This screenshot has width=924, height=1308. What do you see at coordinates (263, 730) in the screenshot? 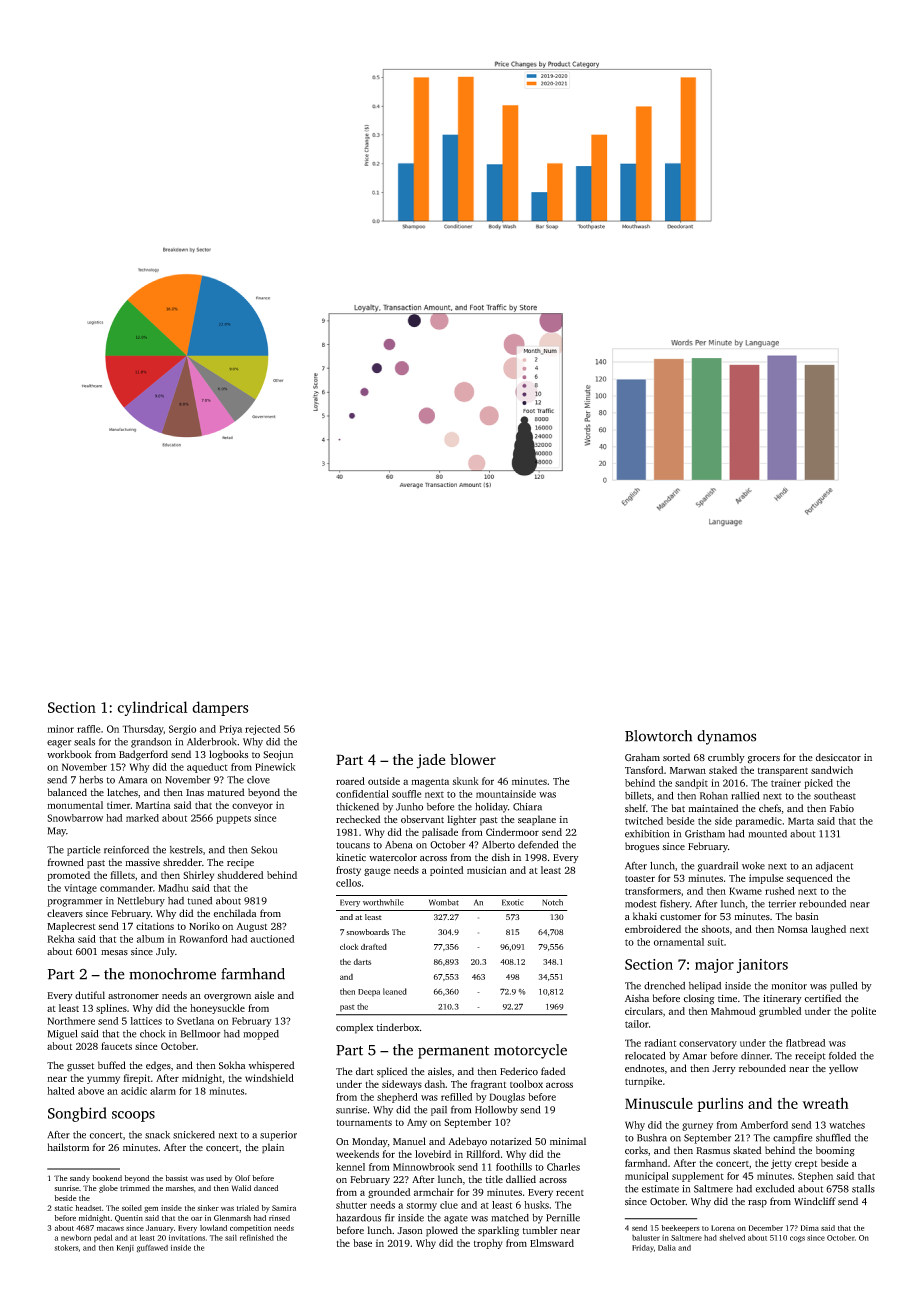
I see `rejected` at bounding box center [263, 730].
